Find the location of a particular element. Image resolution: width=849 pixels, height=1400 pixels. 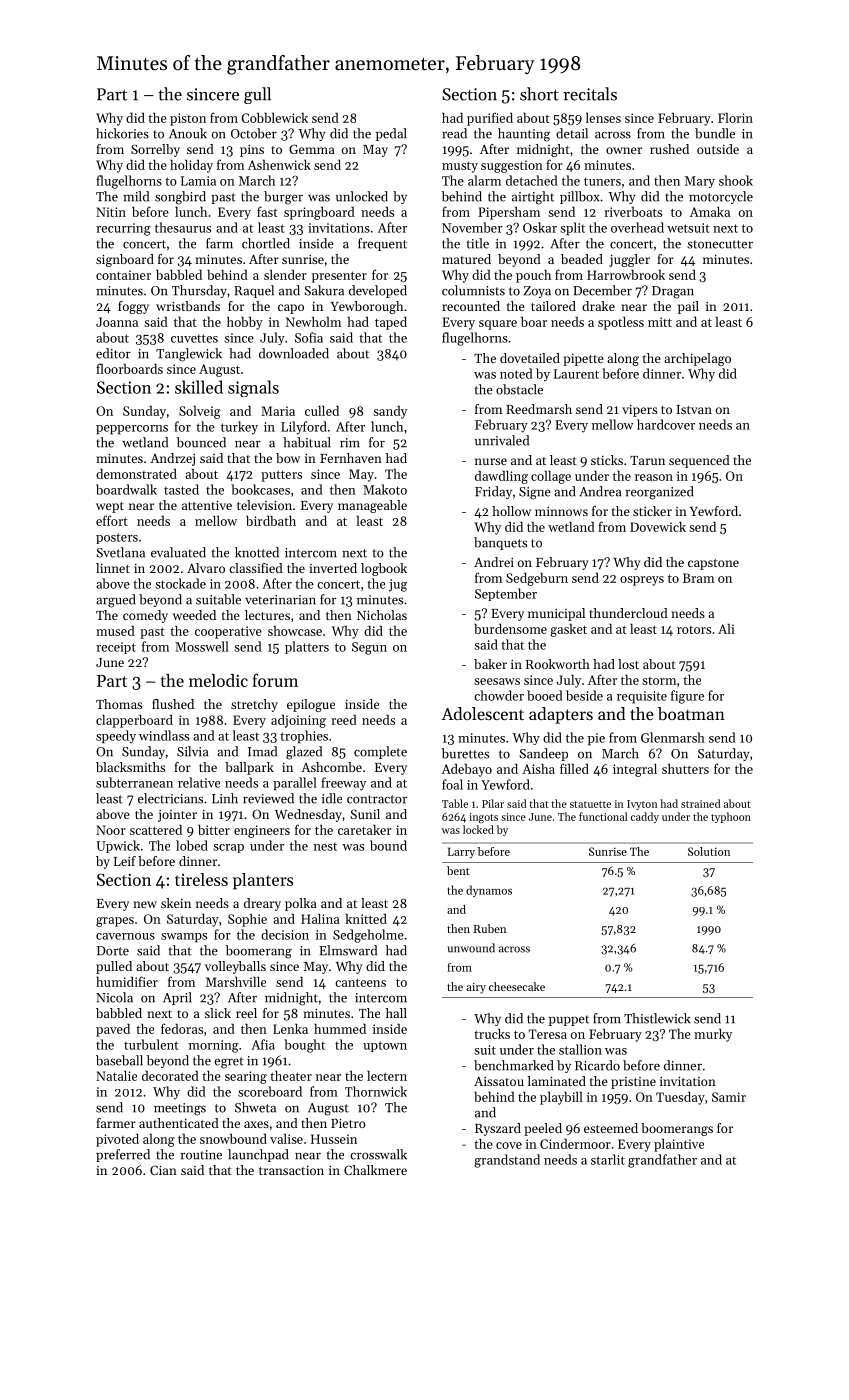

Hussein is located at coordinates (334, 1139).
